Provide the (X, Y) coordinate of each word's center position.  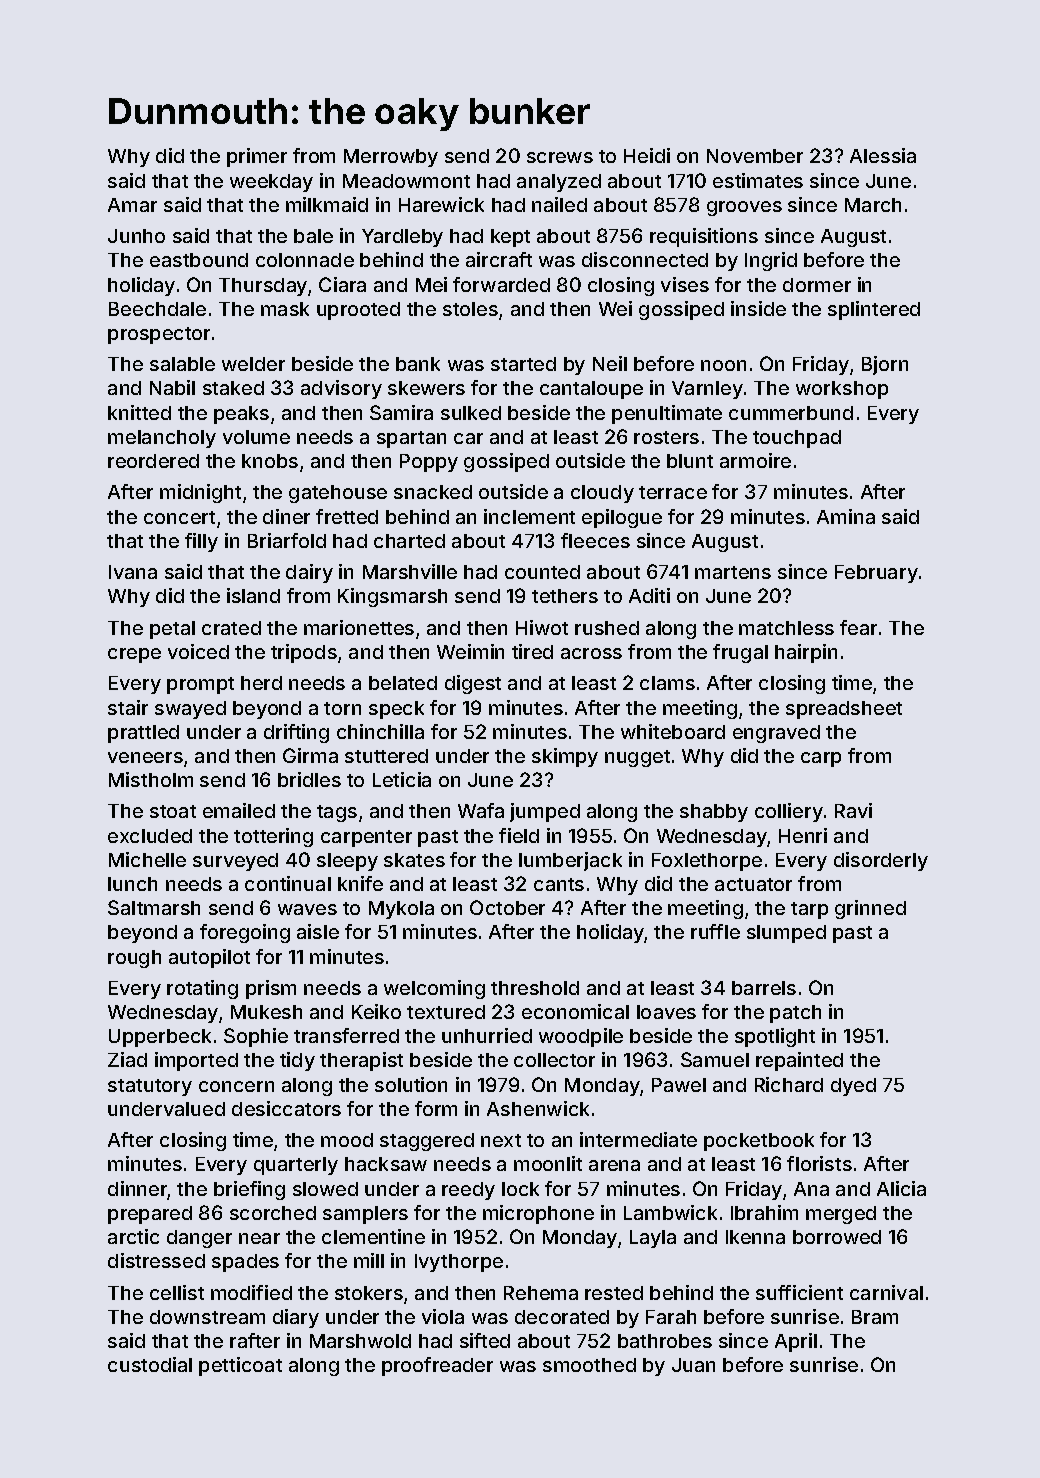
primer (257, 157)
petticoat (240, 1366)
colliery (789, 812)
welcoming (434, 989)
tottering (273, 837)
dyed (853, 1087)
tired (532, 651)
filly (201, 542)
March (873, 205)
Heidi (647, 155)
